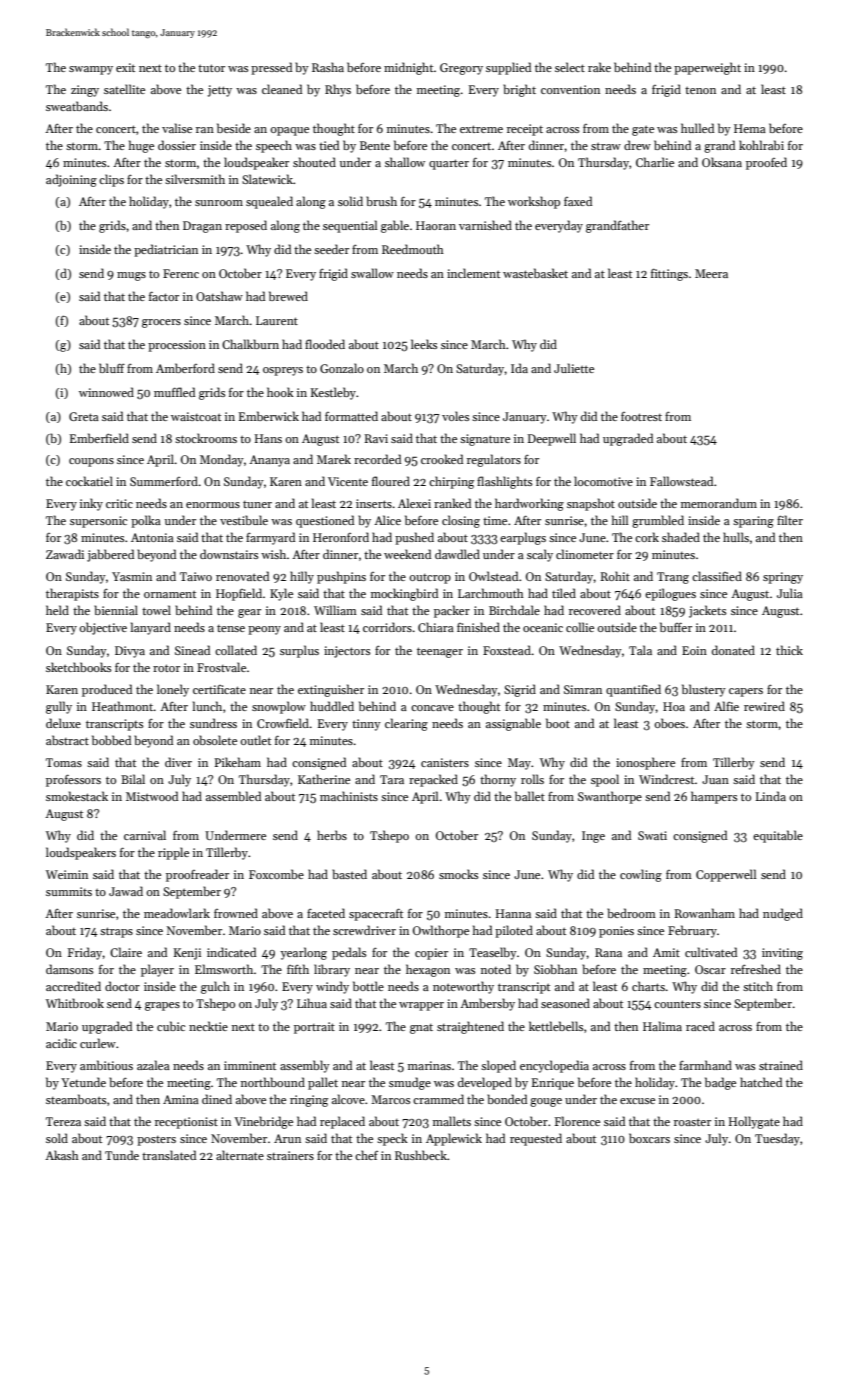  What do you see at coordinates (219, 689) in the document?
I see `certificate` at bounding box center [219, 689].
